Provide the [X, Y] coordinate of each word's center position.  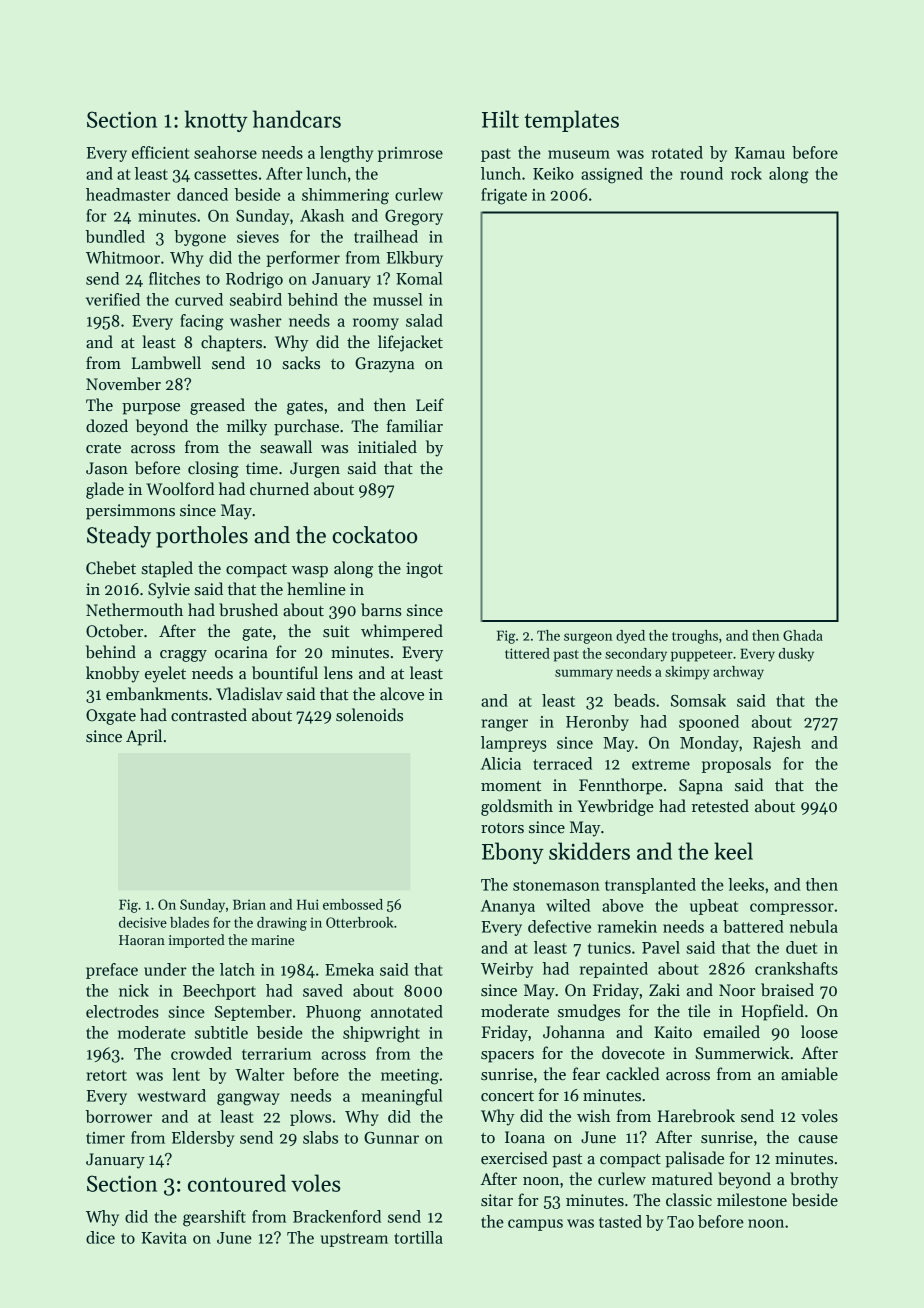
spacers [507, 1057]
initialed [387, 447]
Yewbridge [616, 807]
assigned [612, 175]
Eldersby [203, 1139]
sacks [301, 363]
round [701, 173]
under [165, 969]
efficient [161, 152]
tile [699, 1010]
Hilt [500, 119]
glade [105, 490]
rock [746, 173]
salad [424, 320]
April [144, 737]
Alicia [501, 763]
